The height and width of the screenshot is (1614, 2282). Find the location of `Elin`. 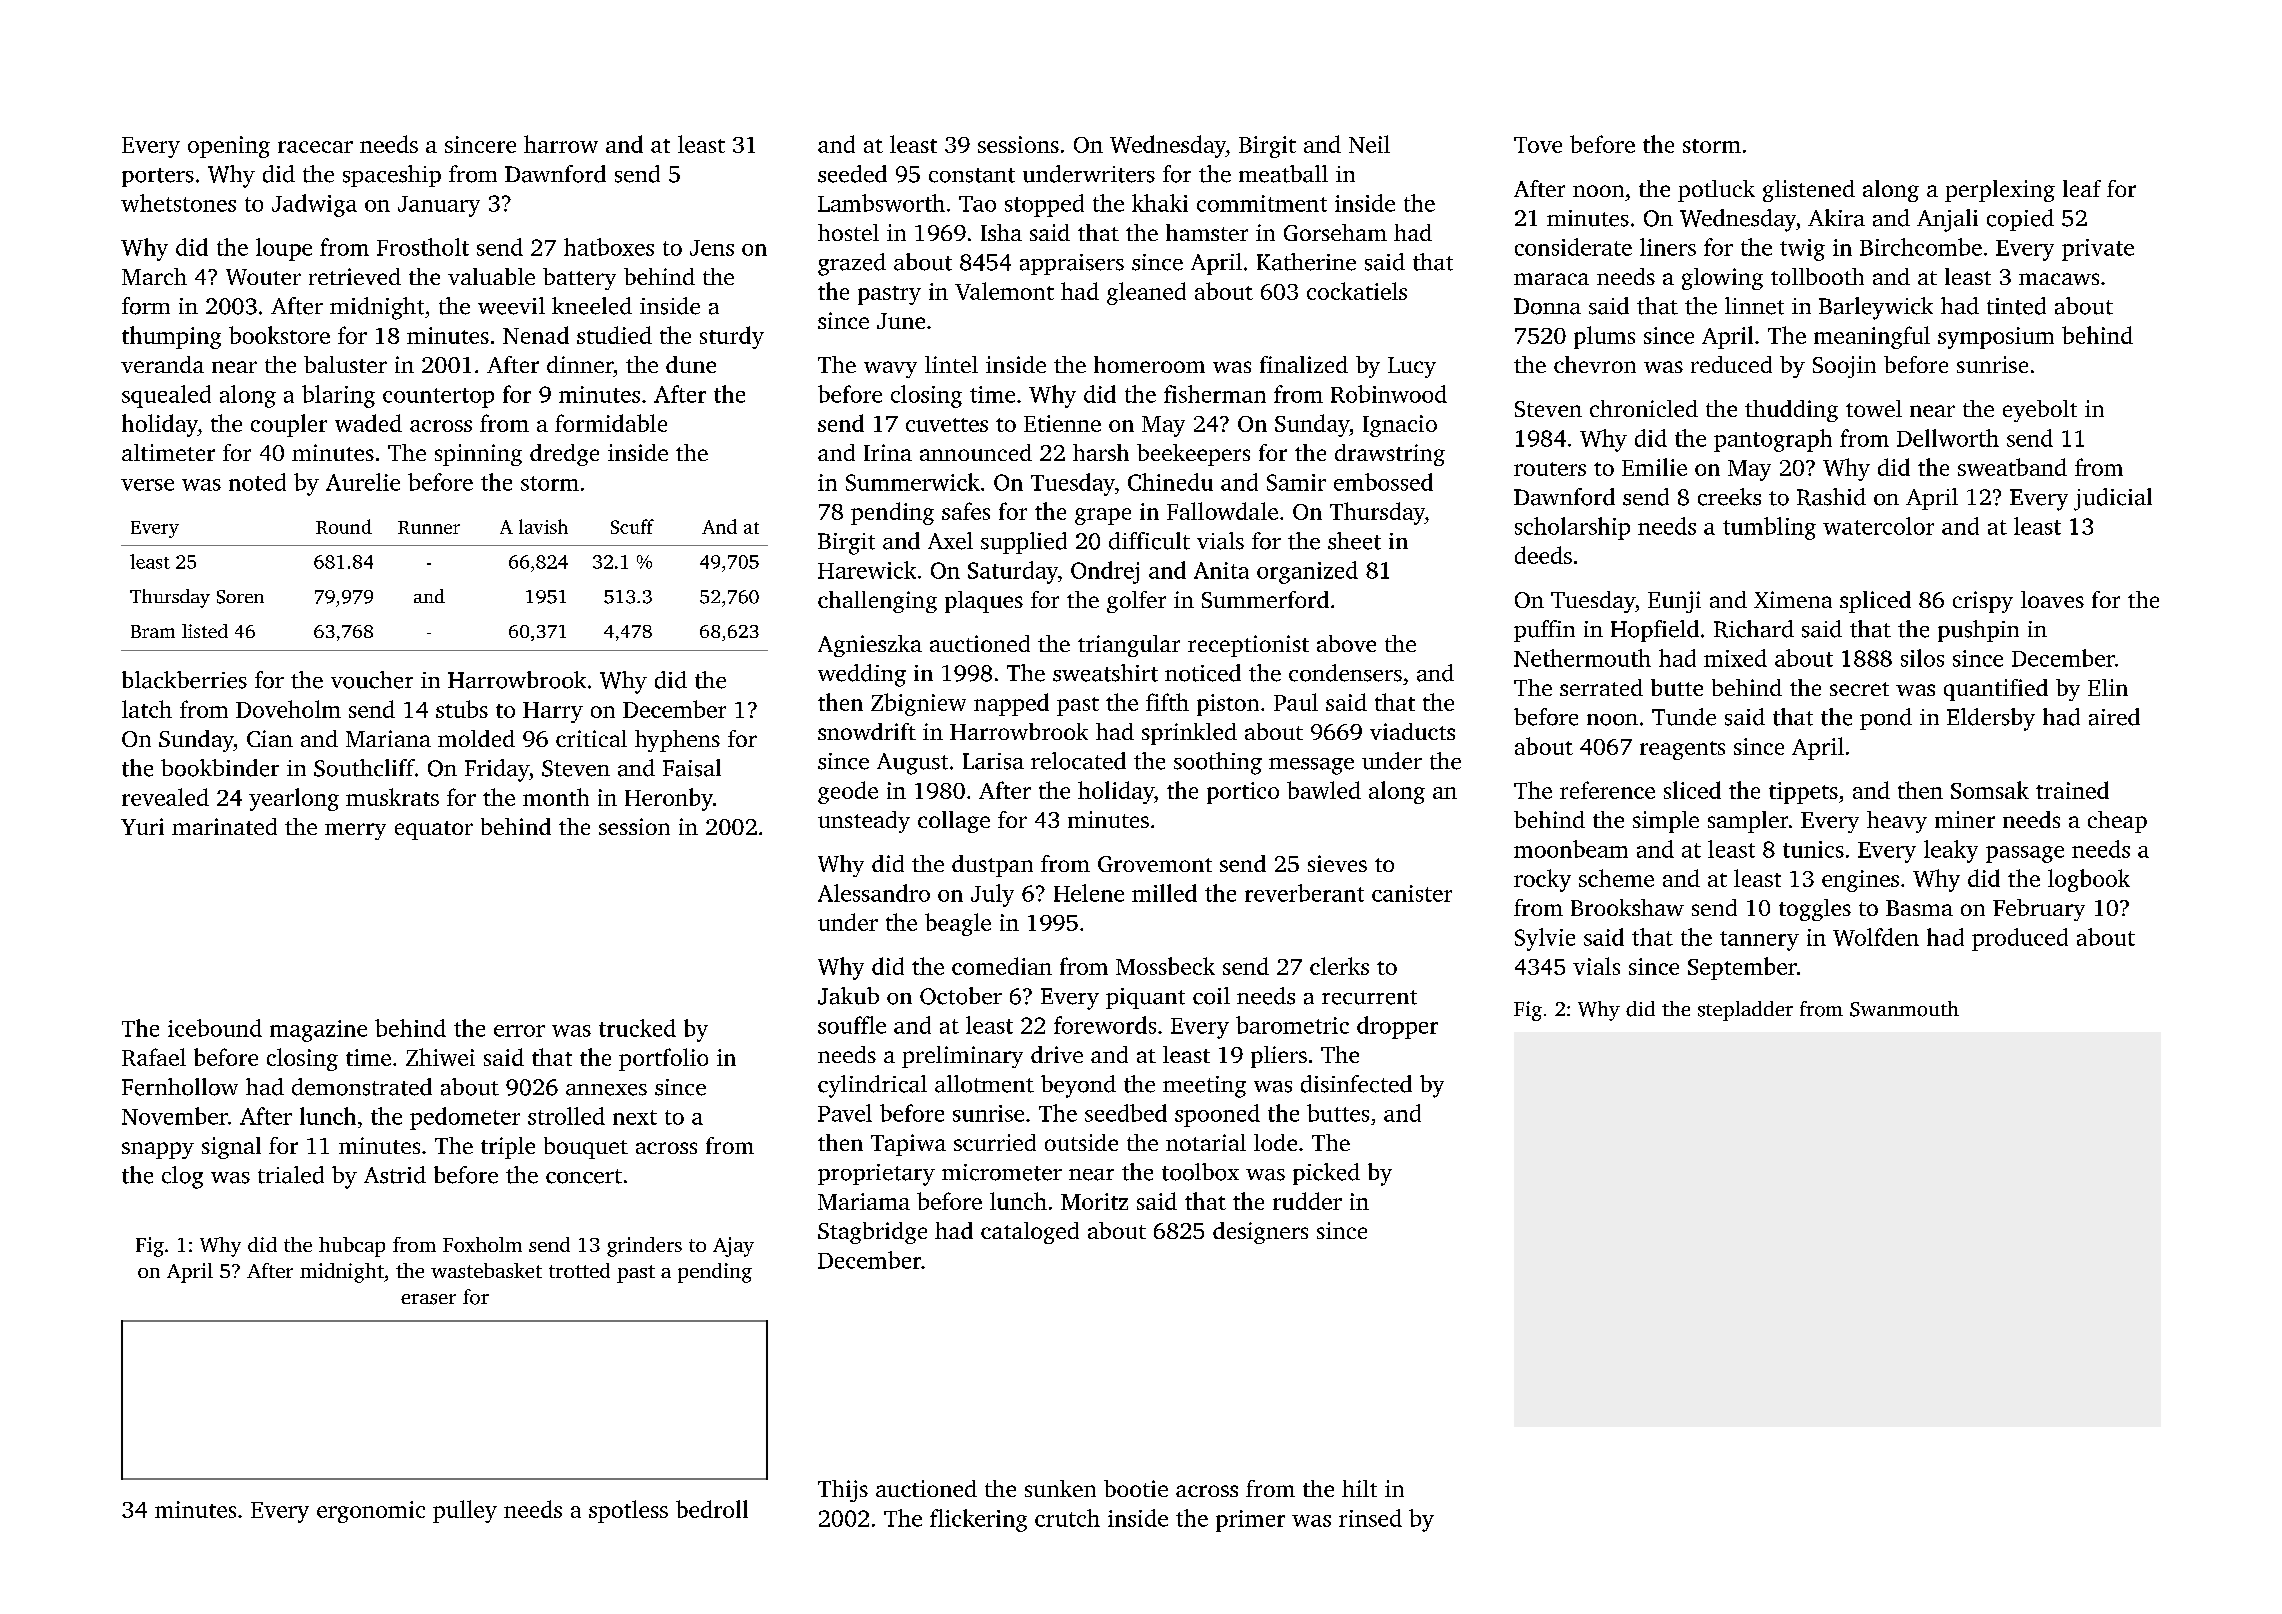

Elin is located at coordinates (2108, 687).
